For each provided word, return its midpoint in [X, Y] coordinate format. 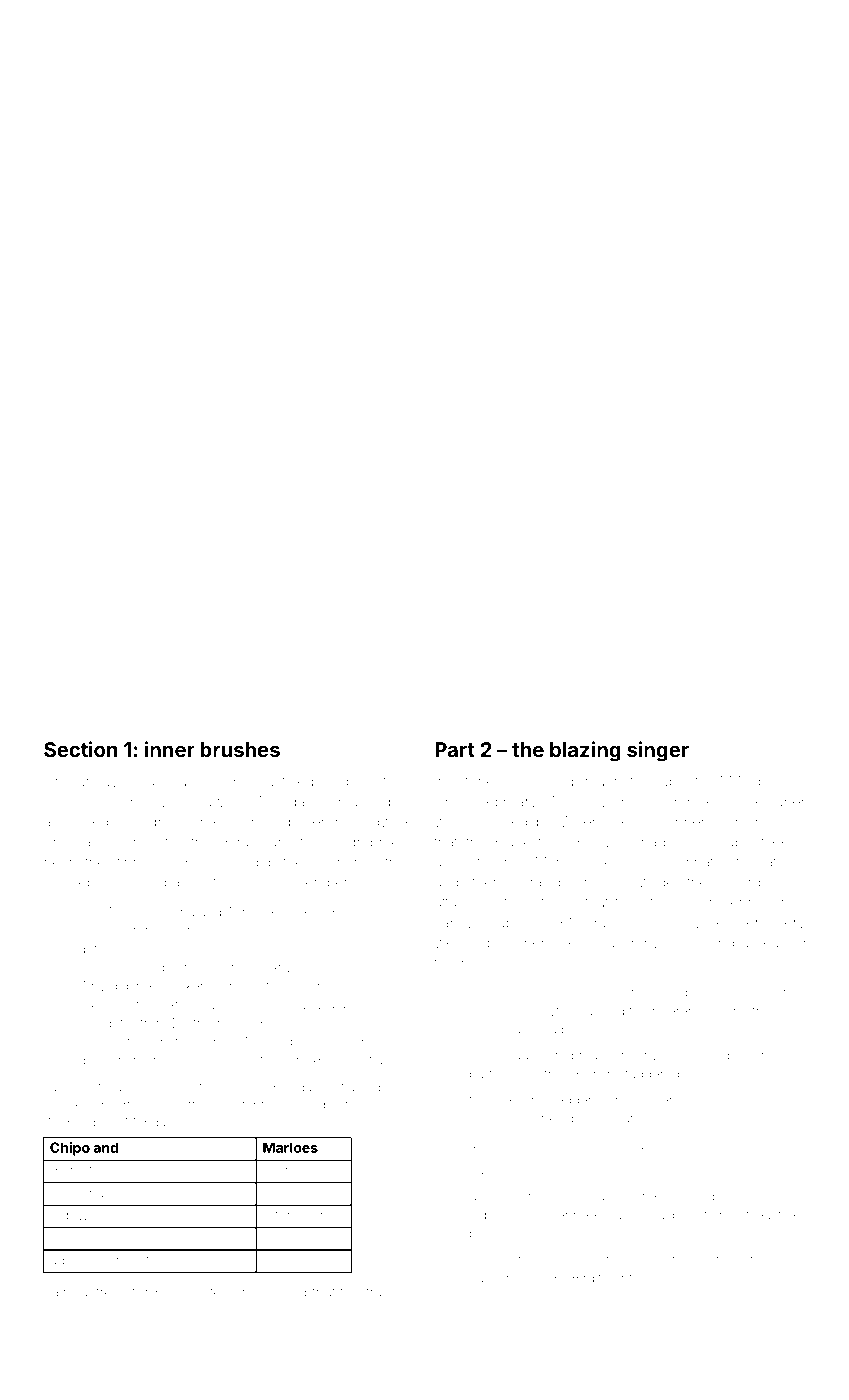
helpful [647, 1215]
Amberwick [736, 902]
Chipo [70, 1149]
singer [658, 751]
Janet [486, 1171]
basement [520, 943]
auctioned [76, 821]
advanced [80, 1260]
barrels [186, 882]
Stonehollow [497, 781]
